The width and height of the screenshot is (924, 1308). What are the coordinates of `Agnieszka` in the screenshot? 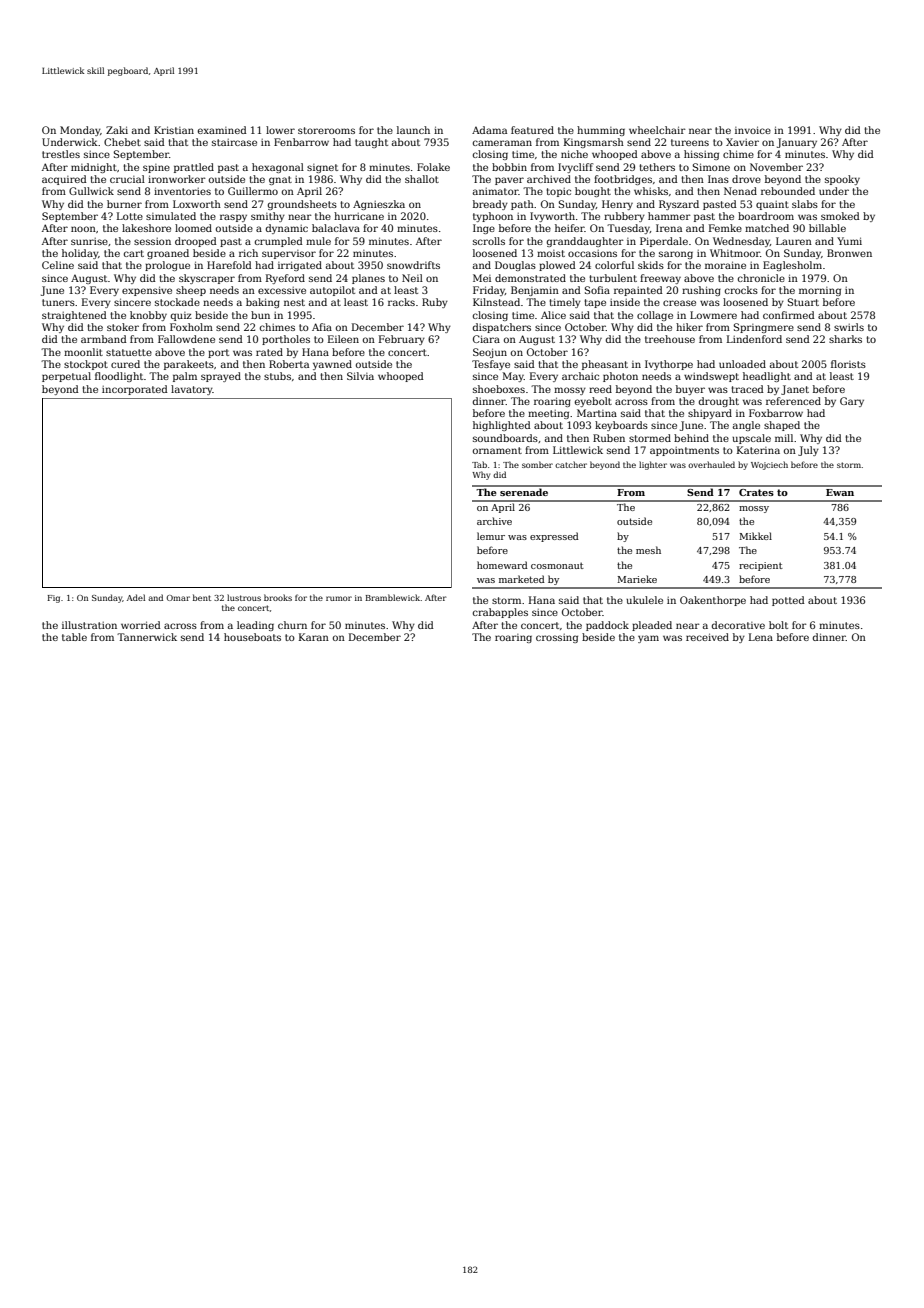 It's located at (379, 205).
